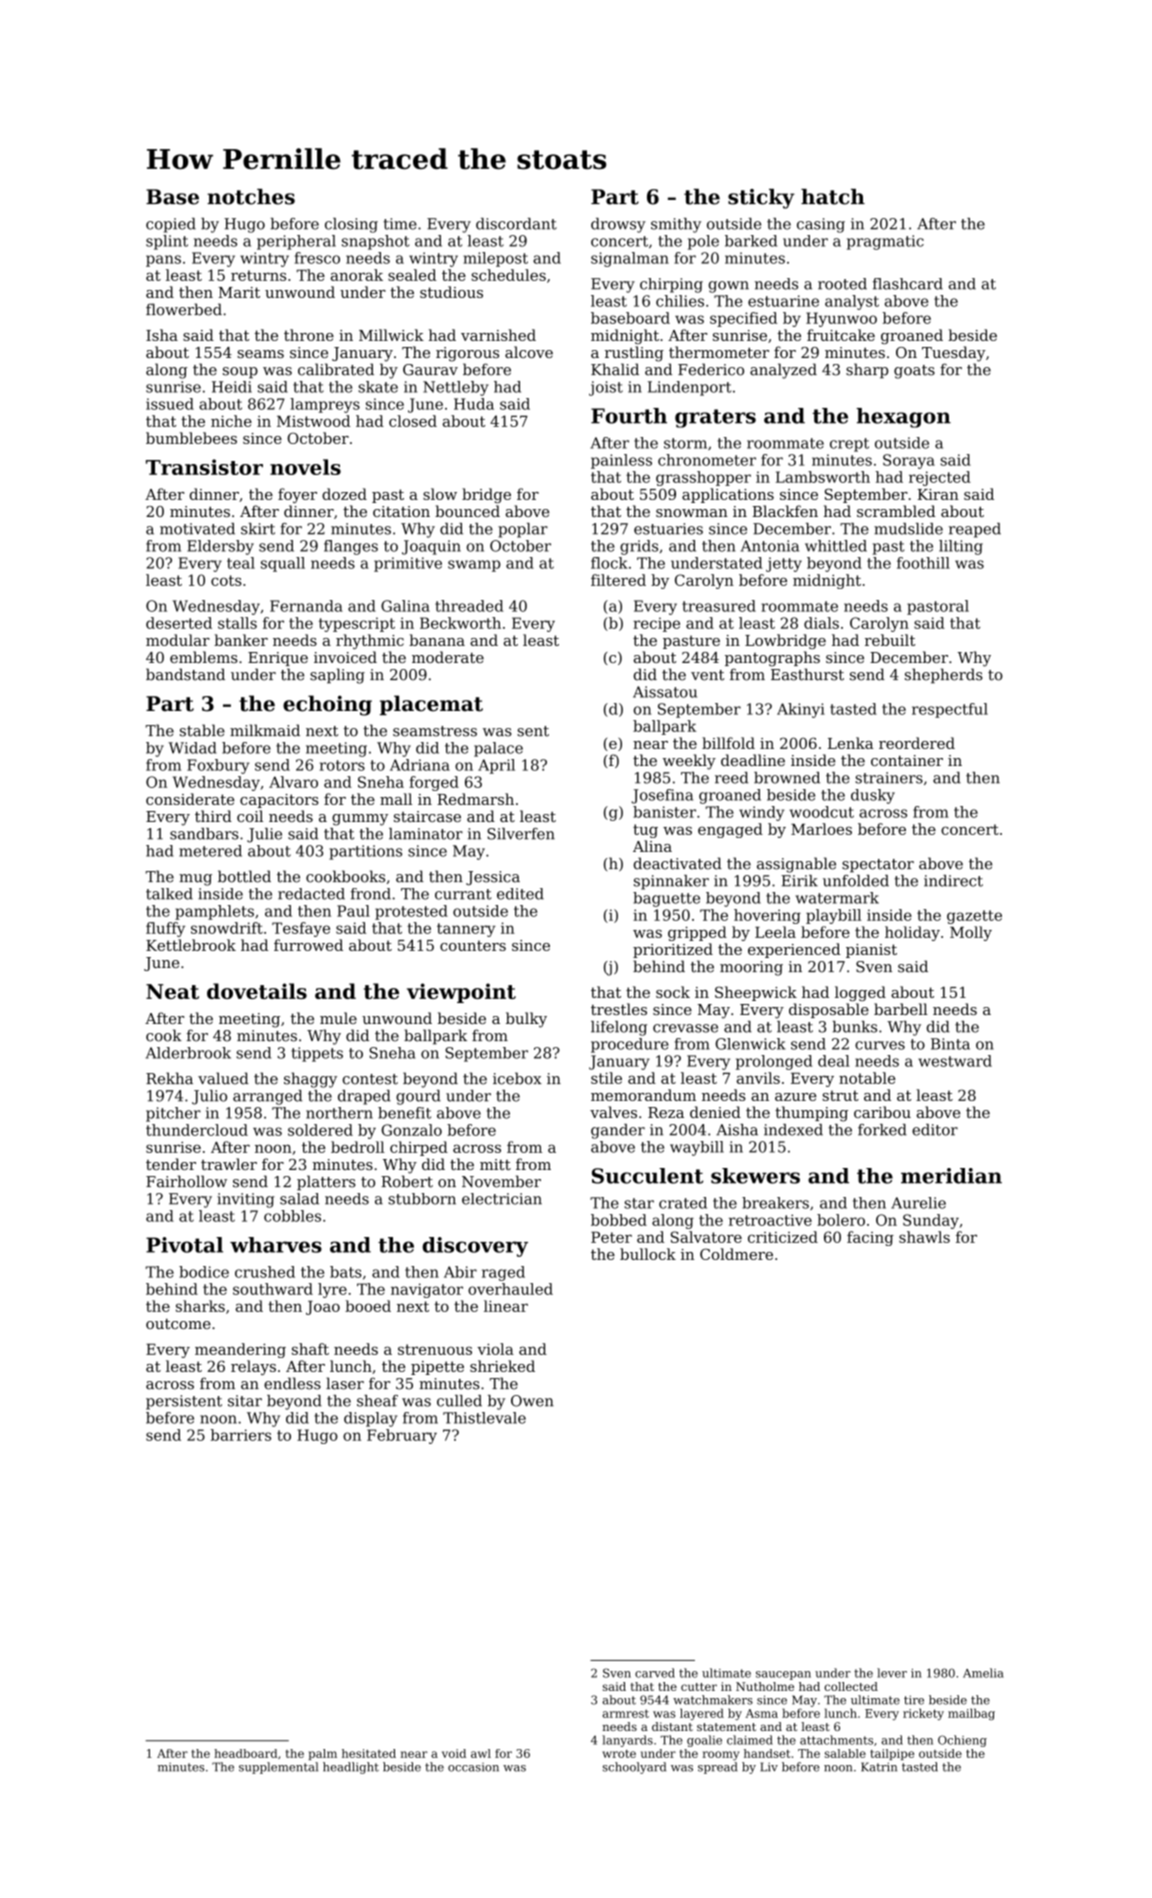 The width and height of the screenshot is (1152, 1898). What do you see at coordinates (501, 1181) in the screenshot?
I see `November` at bounding box center [501, 1181].
